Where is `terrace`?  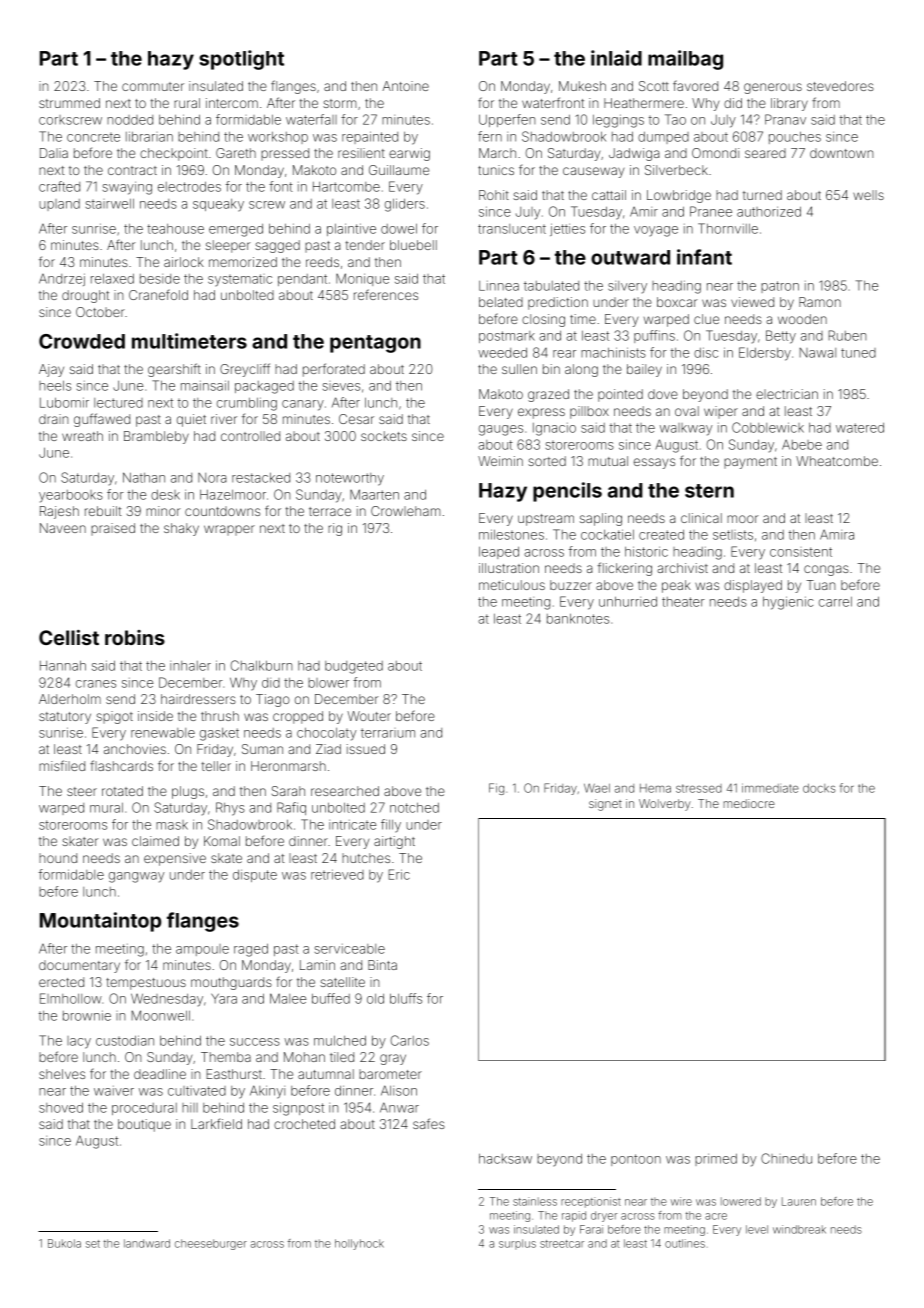 terrace is located at coordinates (330, 511).
